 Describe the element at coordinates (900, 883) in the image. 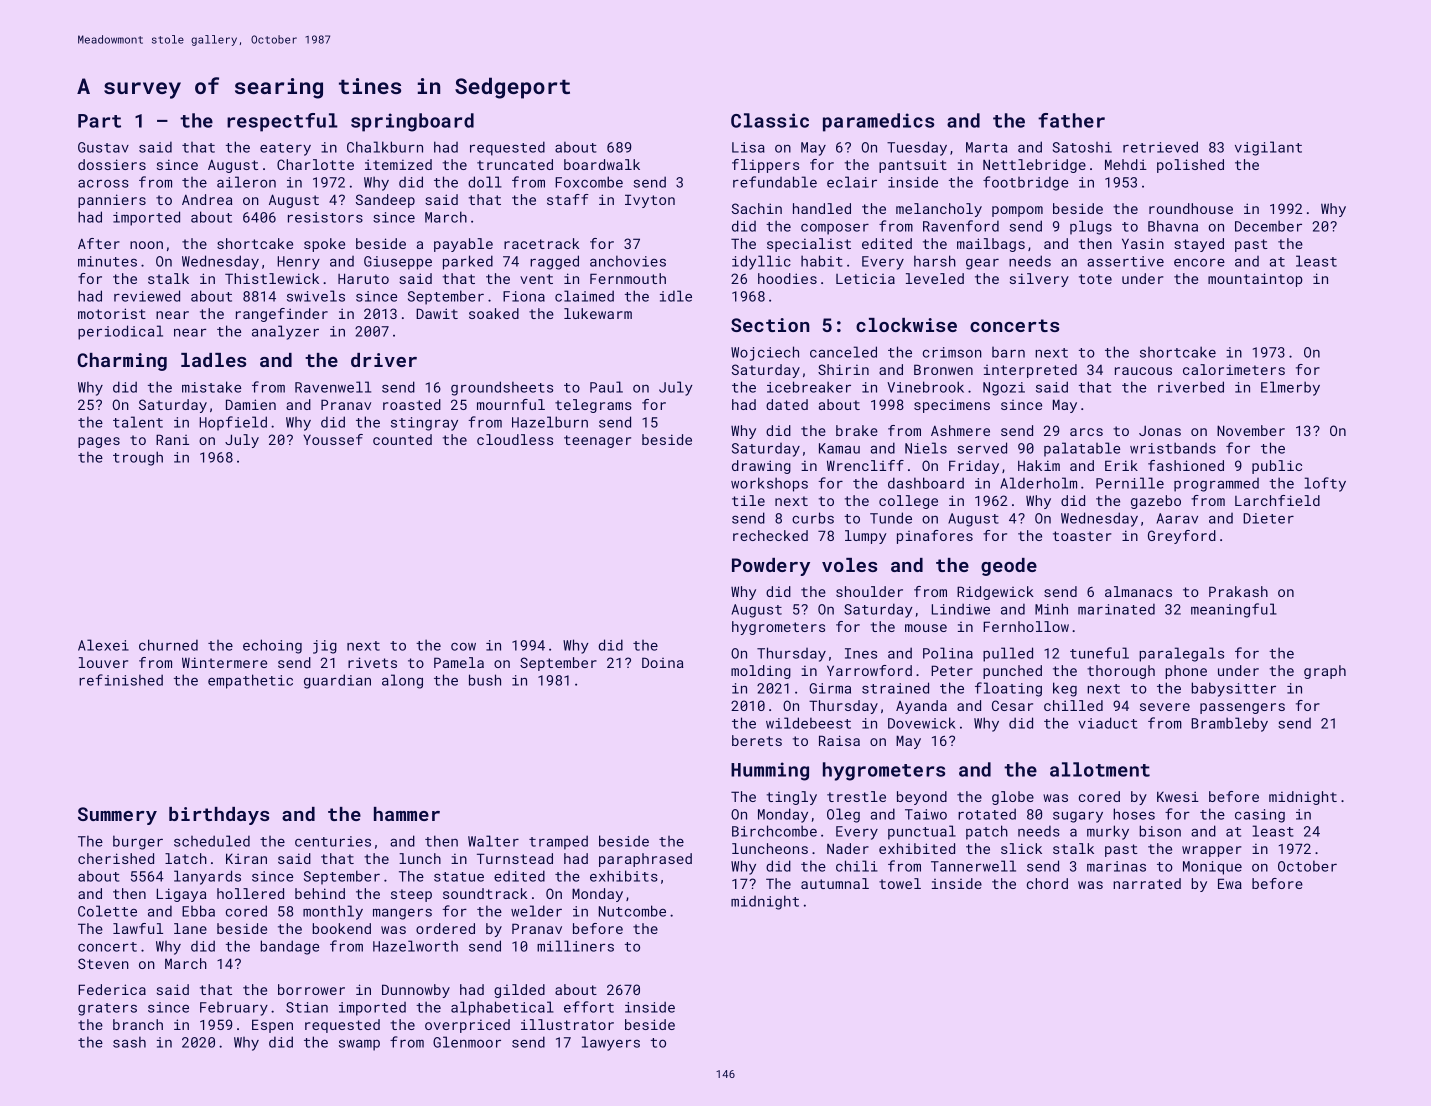

I see `towel` at that location.
